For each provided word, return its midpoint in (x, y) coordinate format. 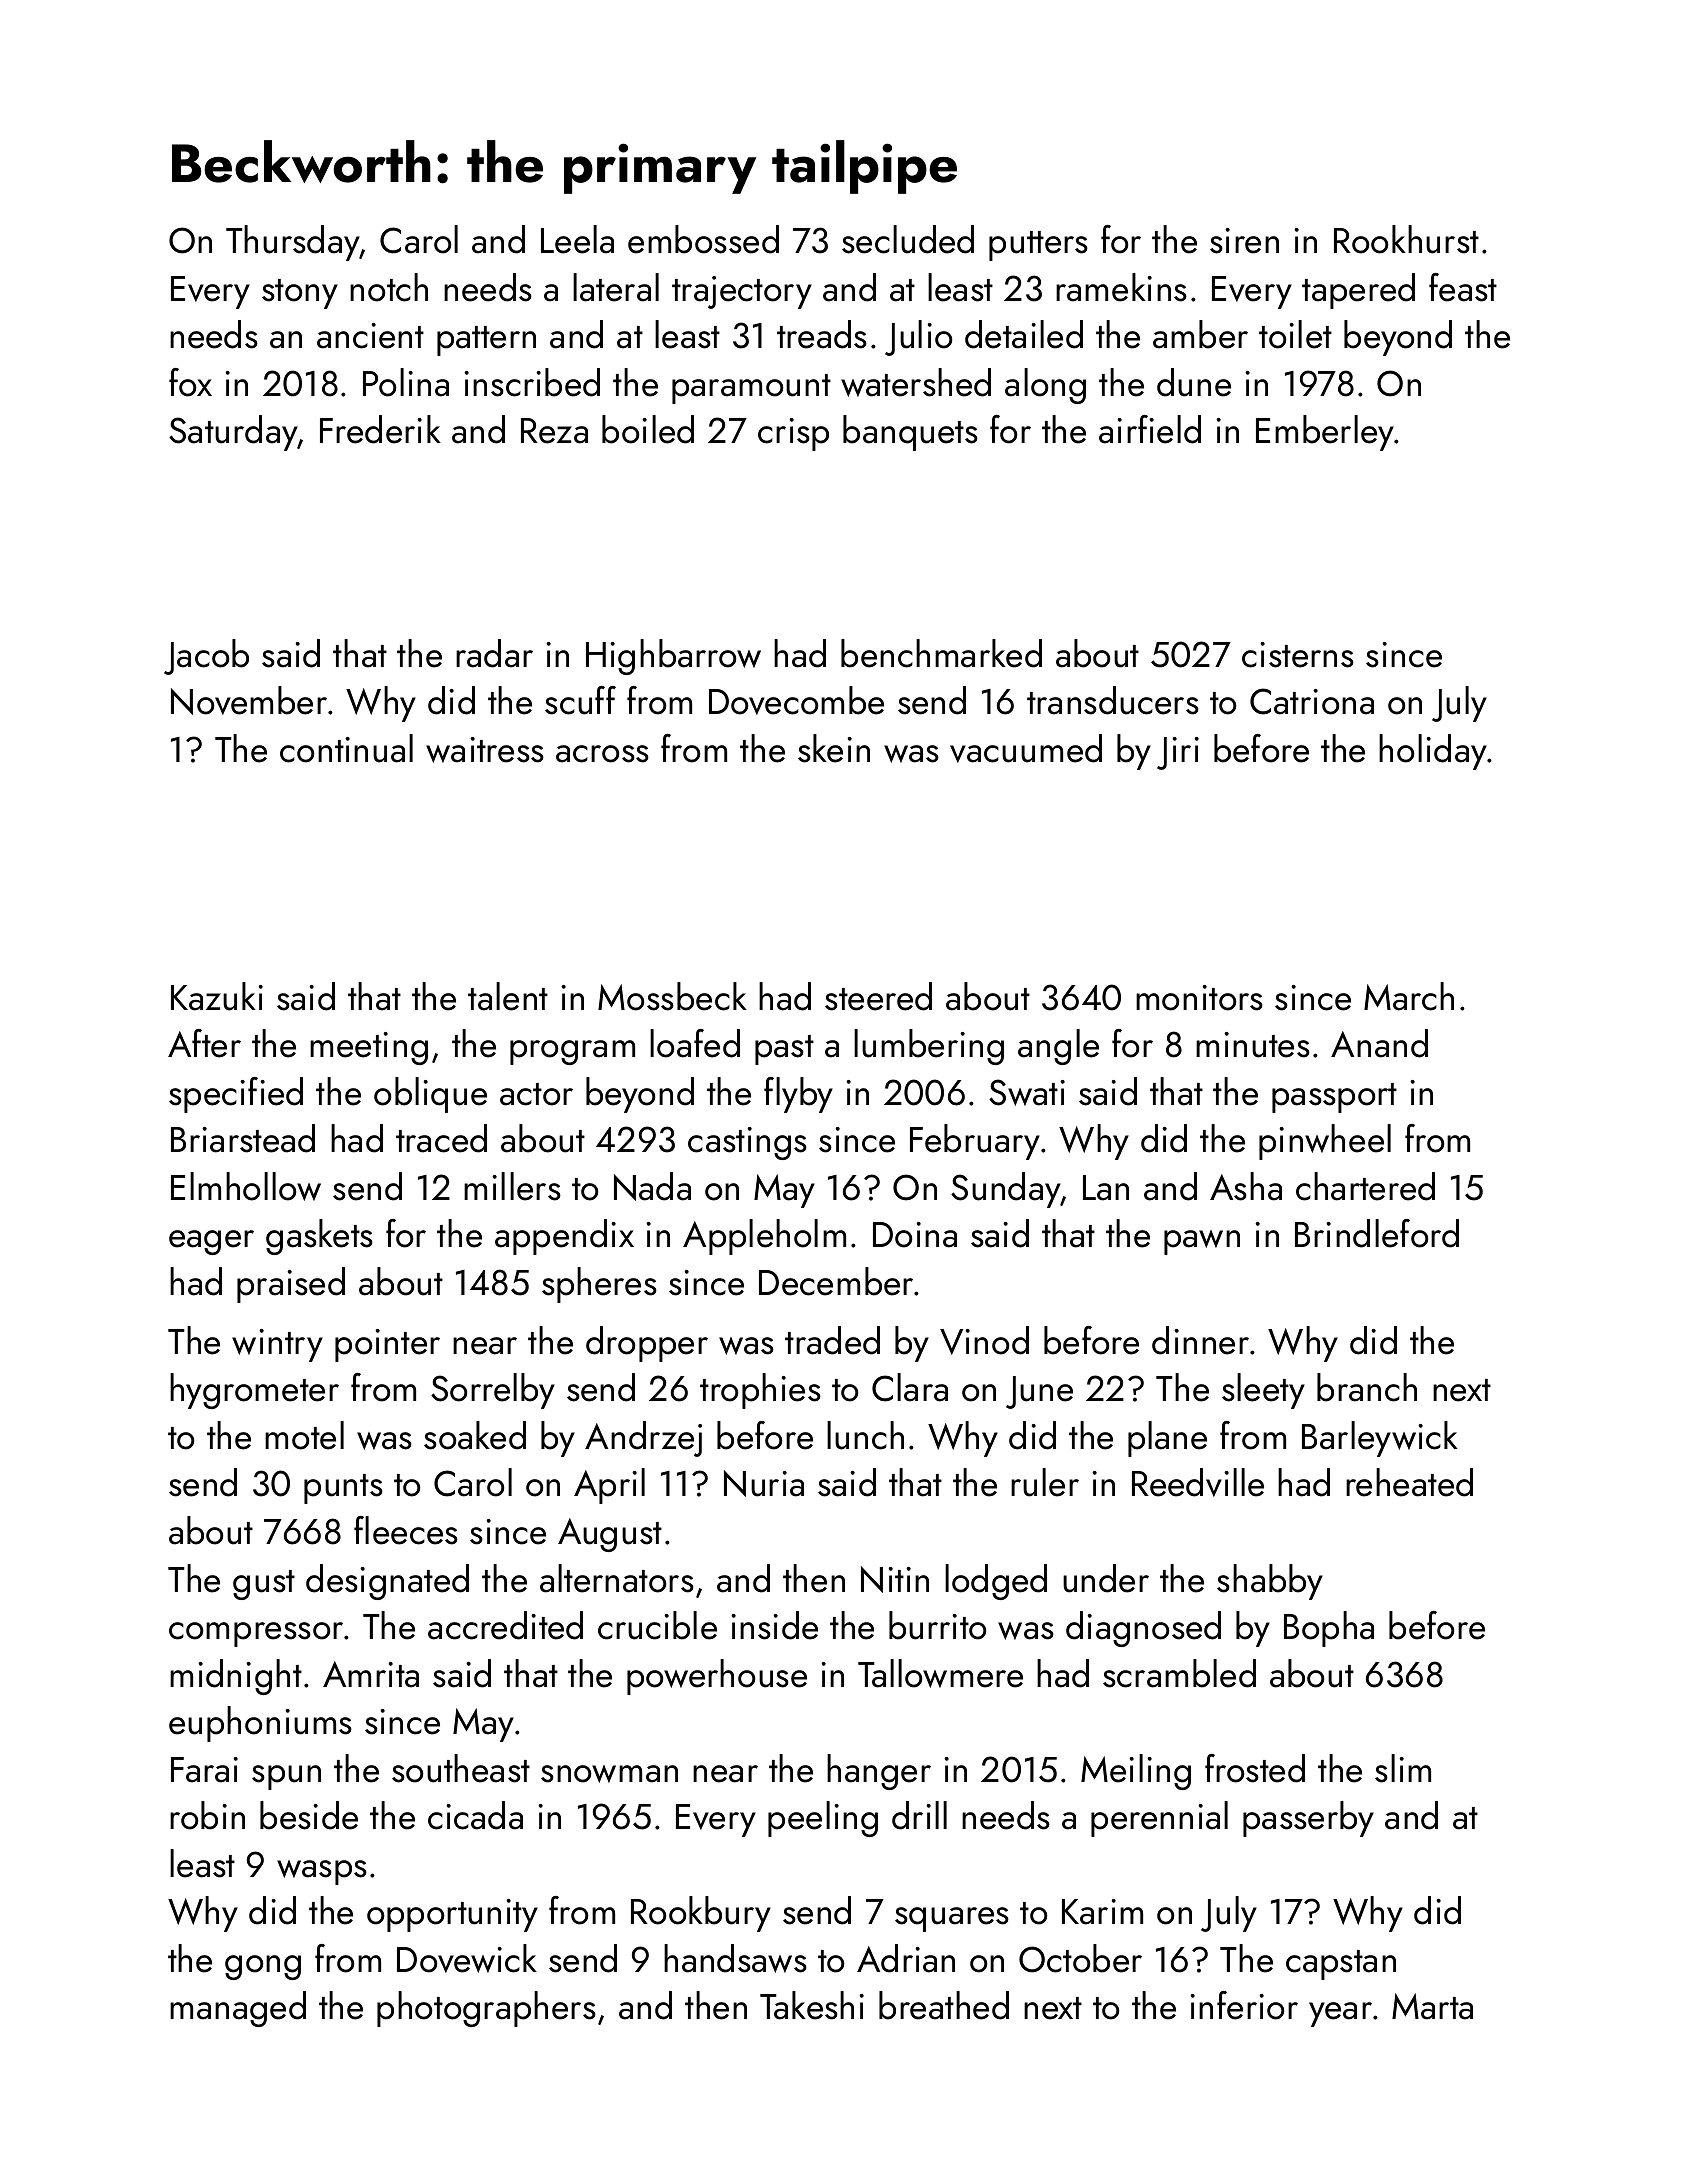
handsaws (735, 1958)
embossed (703, 239)
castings (747, 1143)
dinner (1200, 1340)
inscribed (532, 382)
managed (238, 2009)
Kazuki (217, 996)
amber (1200, 334)
